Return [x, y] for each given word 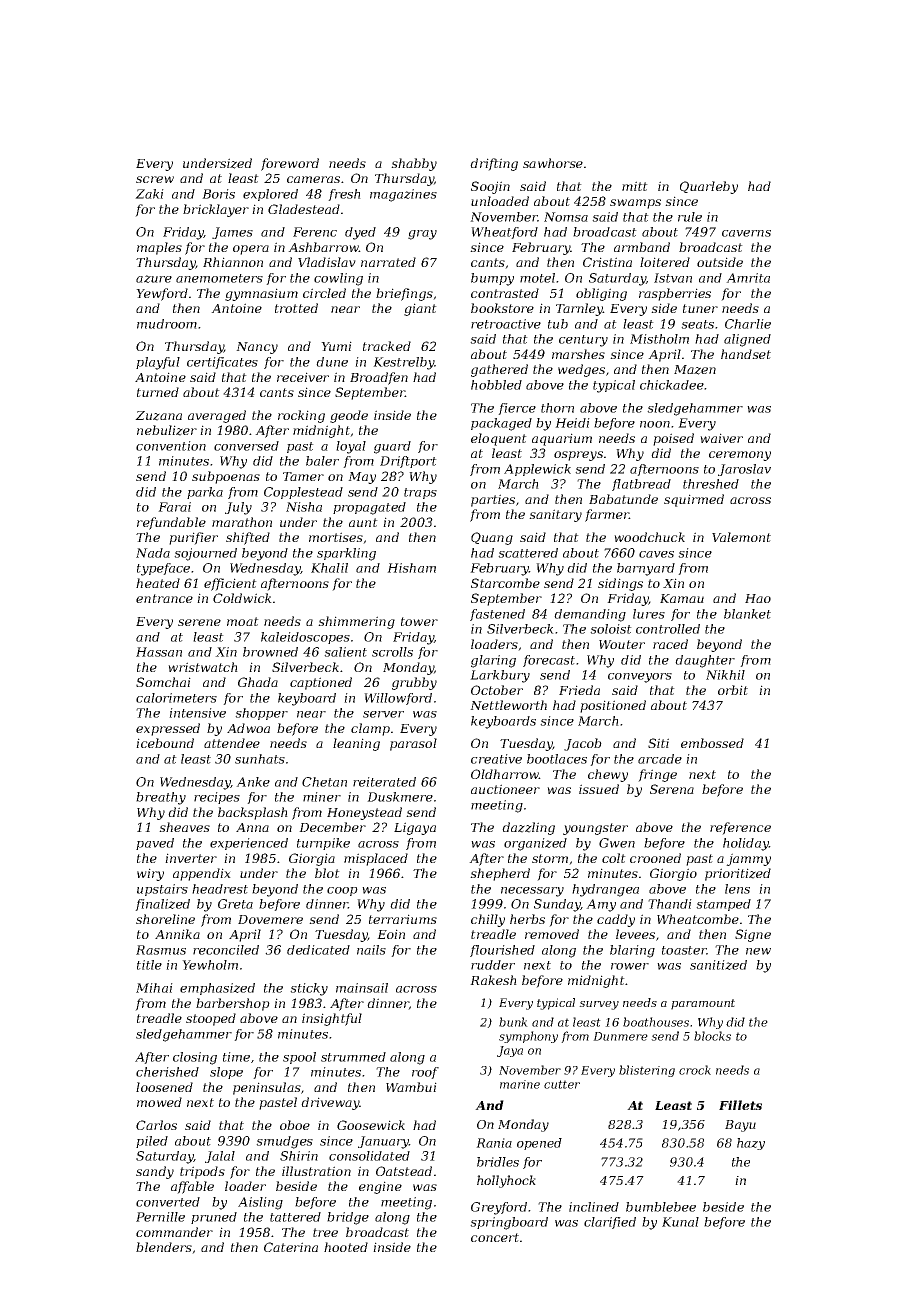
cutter [562, 1084]
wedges [581, 370]
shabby [414, 164]
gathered [499, 370]
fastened [497, 615]
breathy [161, 798]
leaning [356, 744]
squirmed [694, 500]
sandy [155, 1172]
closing [195, 1058]
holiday [746, 844]
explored [270, 195]
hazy [751, 1144]
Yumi [336, 346]
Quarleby [709, 187]
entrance [164, 598]
